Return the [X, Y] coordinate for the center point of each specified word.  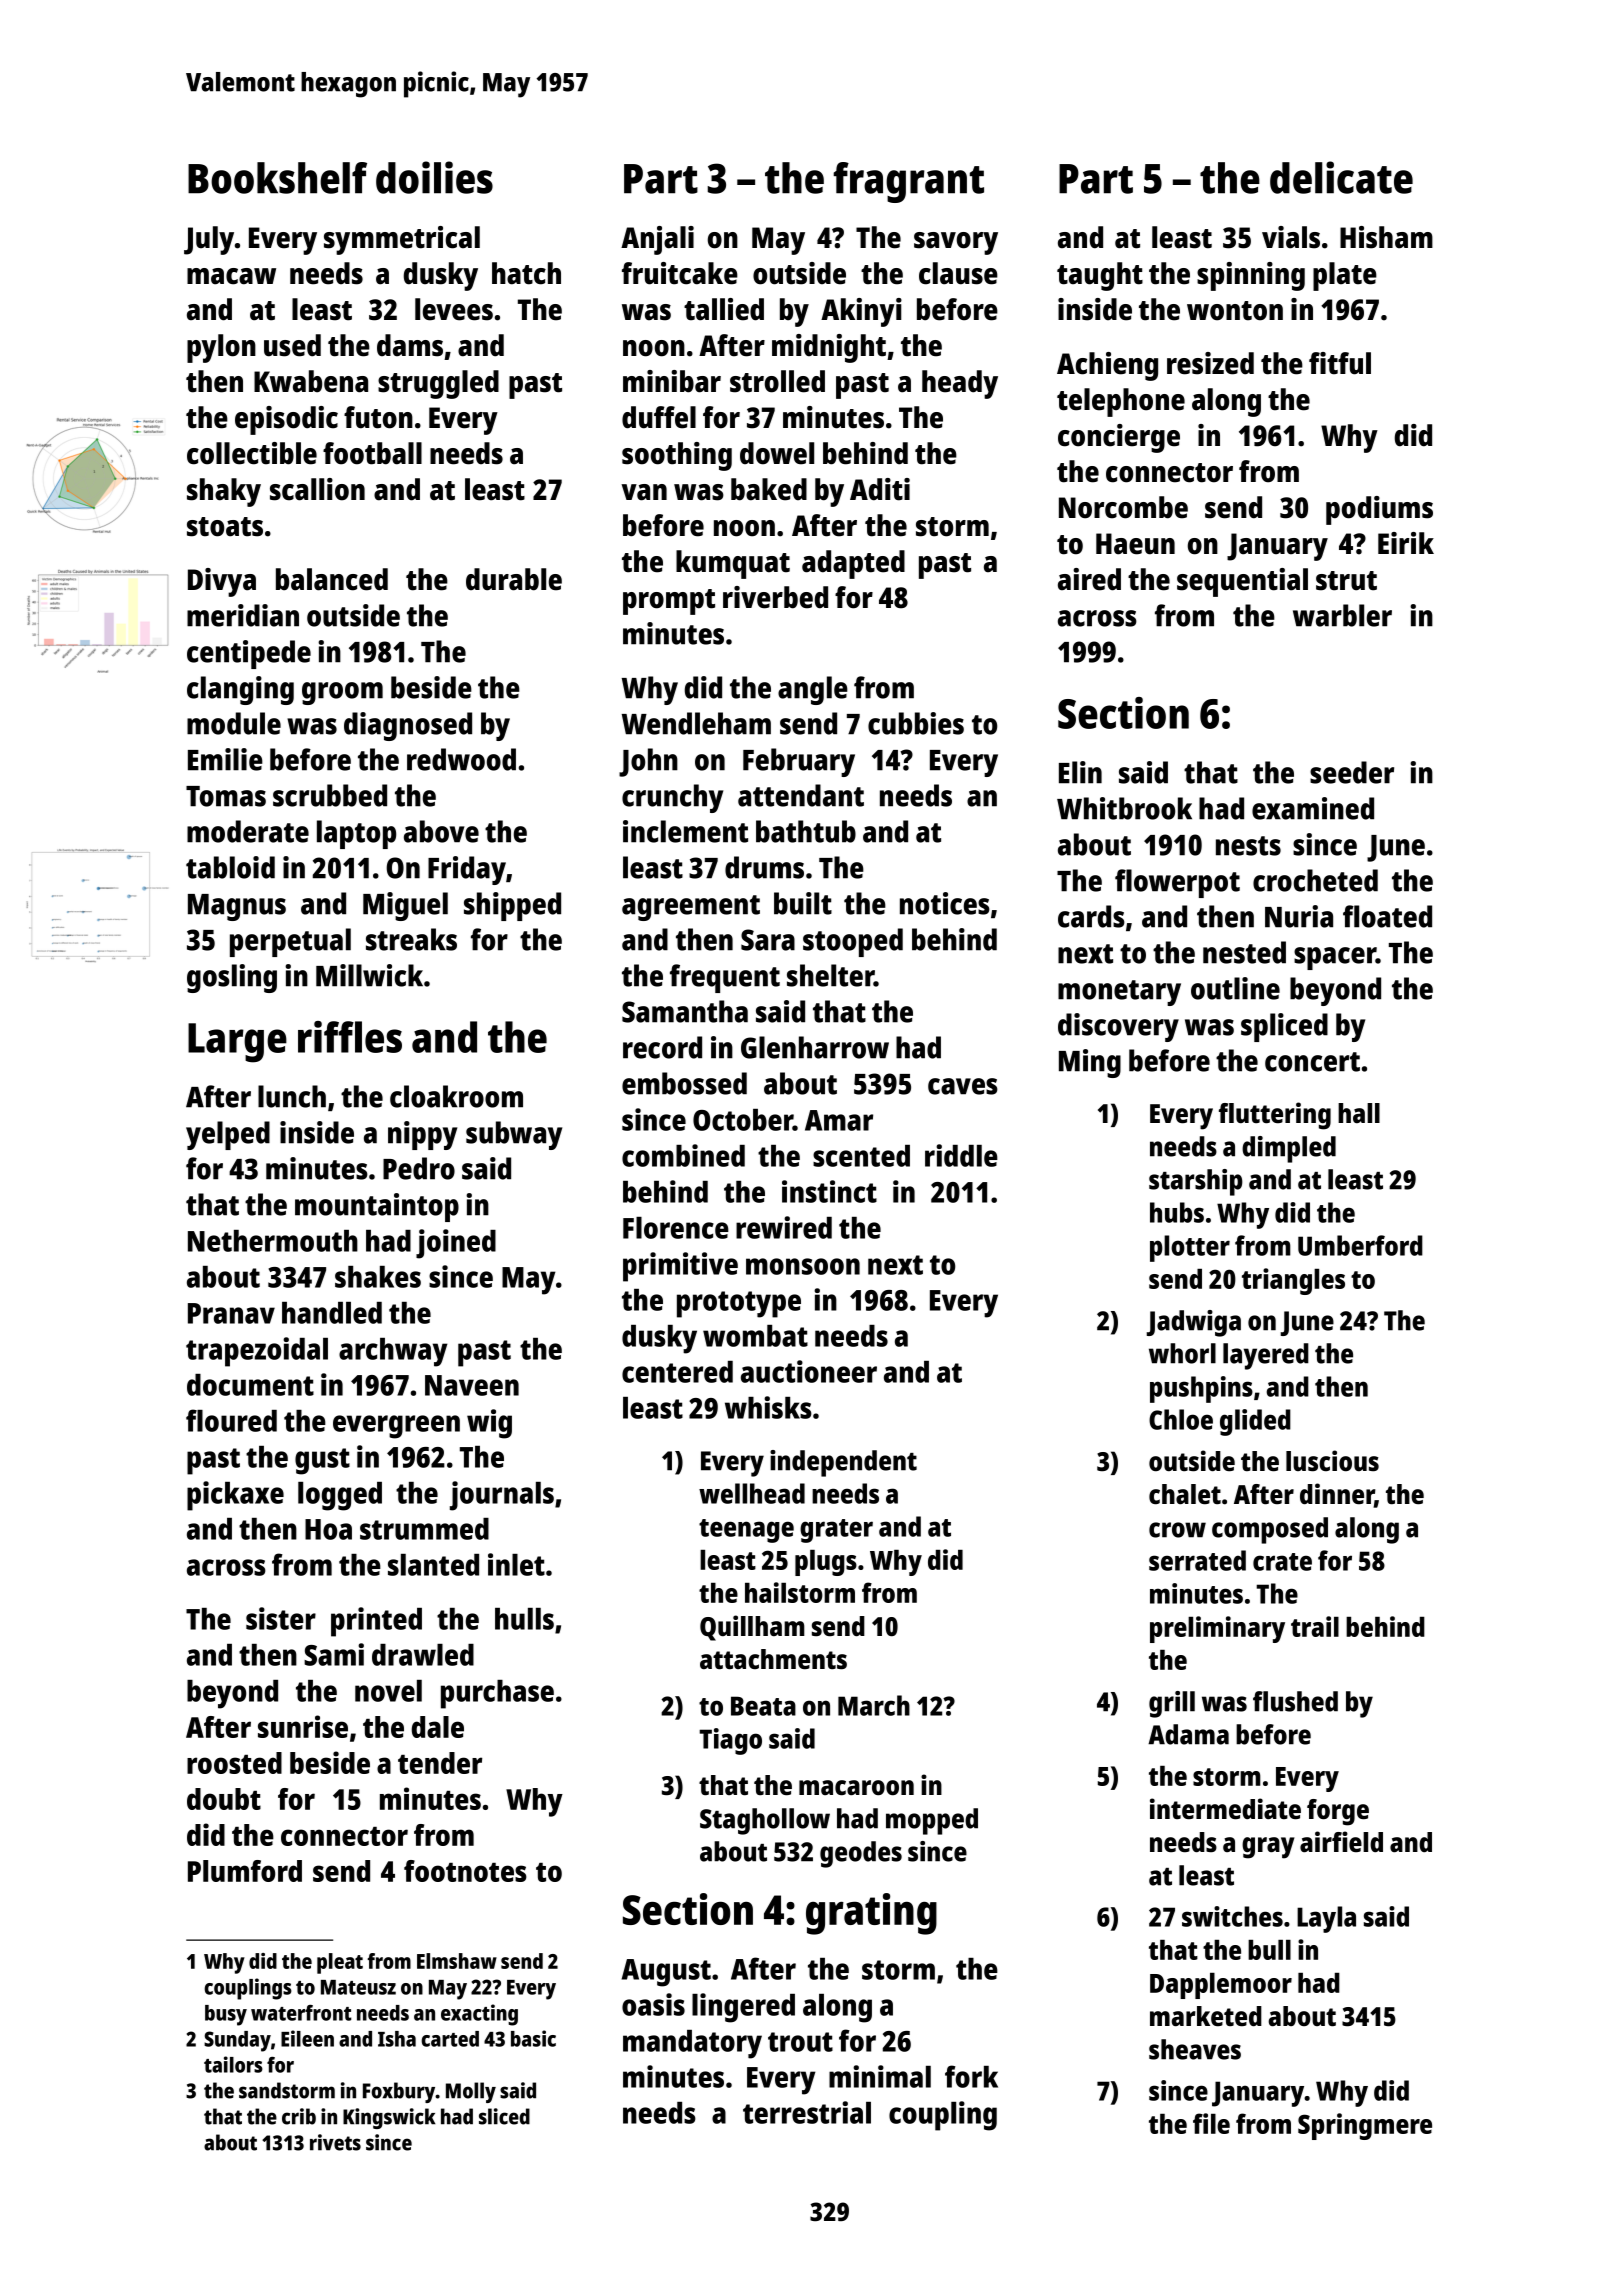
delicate [1341, 177]
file [1211, 2123]
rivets [335, 2142]
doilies [434, 177]
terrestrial [807, 2112]
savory [956, 243]
